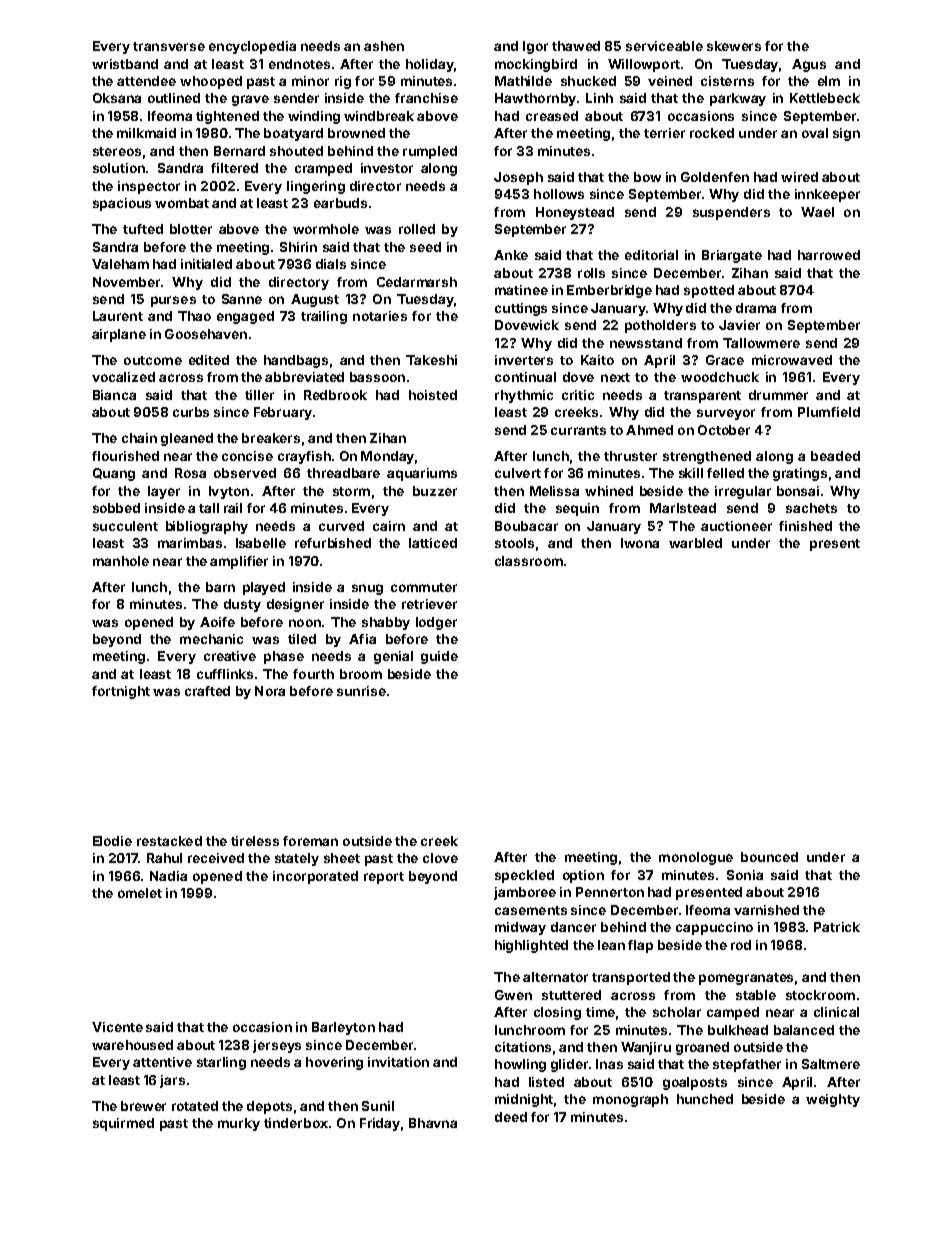  Describe the element at coordinates (696, 858) in the page. I see `monologue` at that location.
